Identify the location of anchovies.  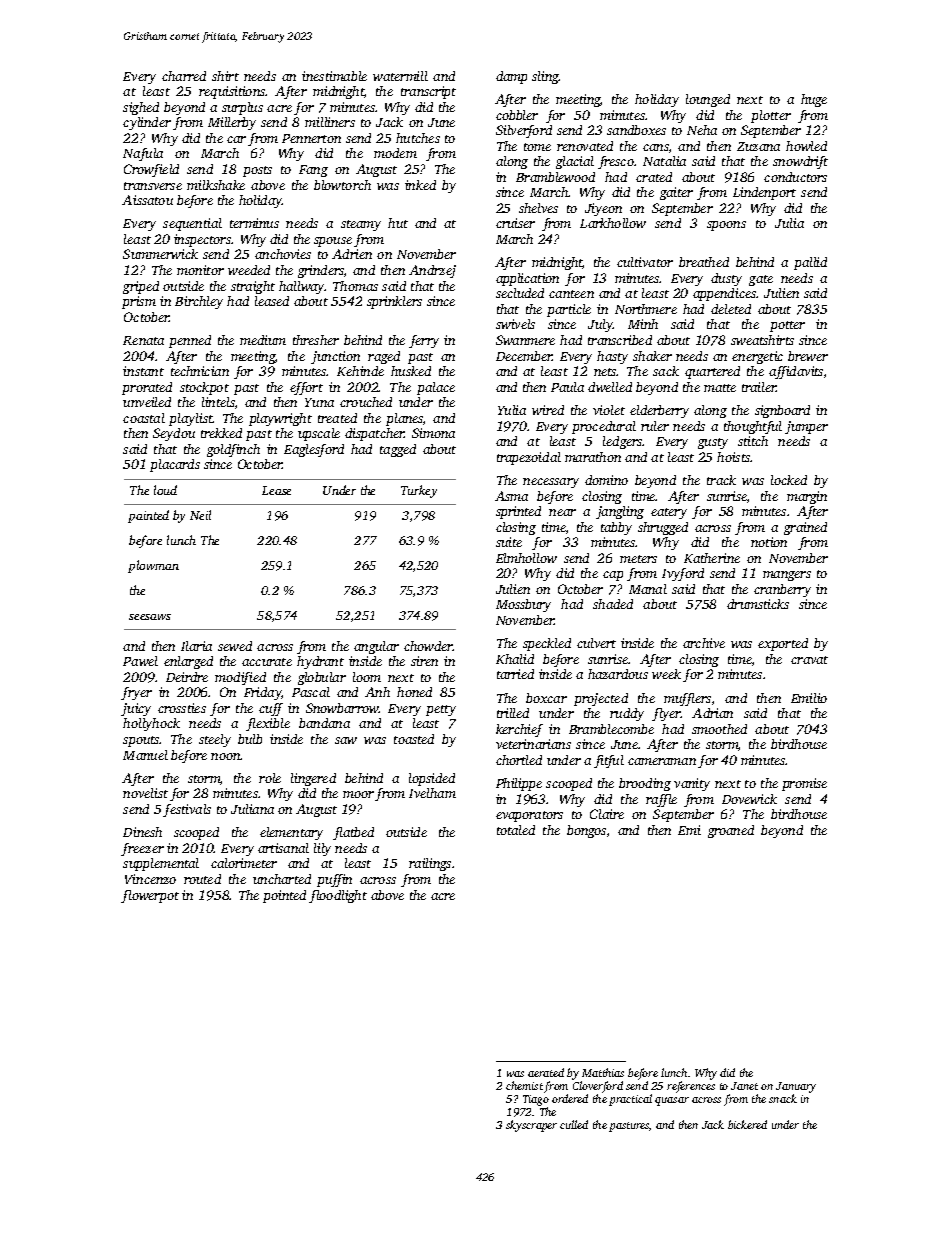
(283, 254).
